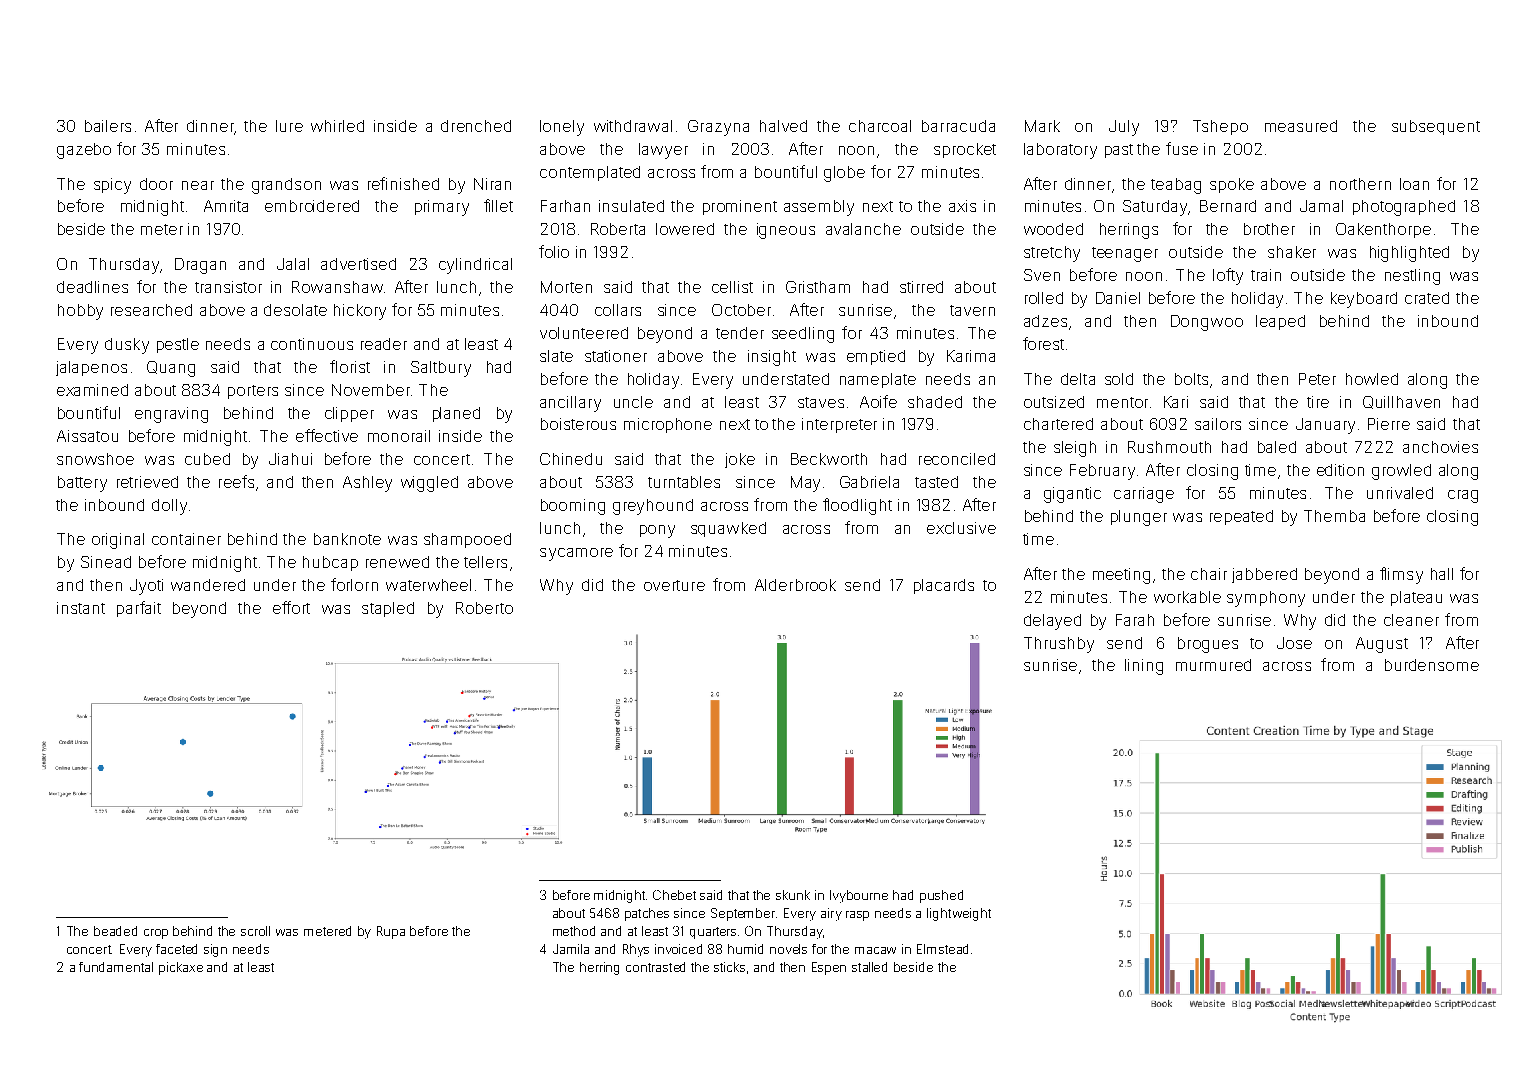  I want to click on halved, so click(783, 126).
